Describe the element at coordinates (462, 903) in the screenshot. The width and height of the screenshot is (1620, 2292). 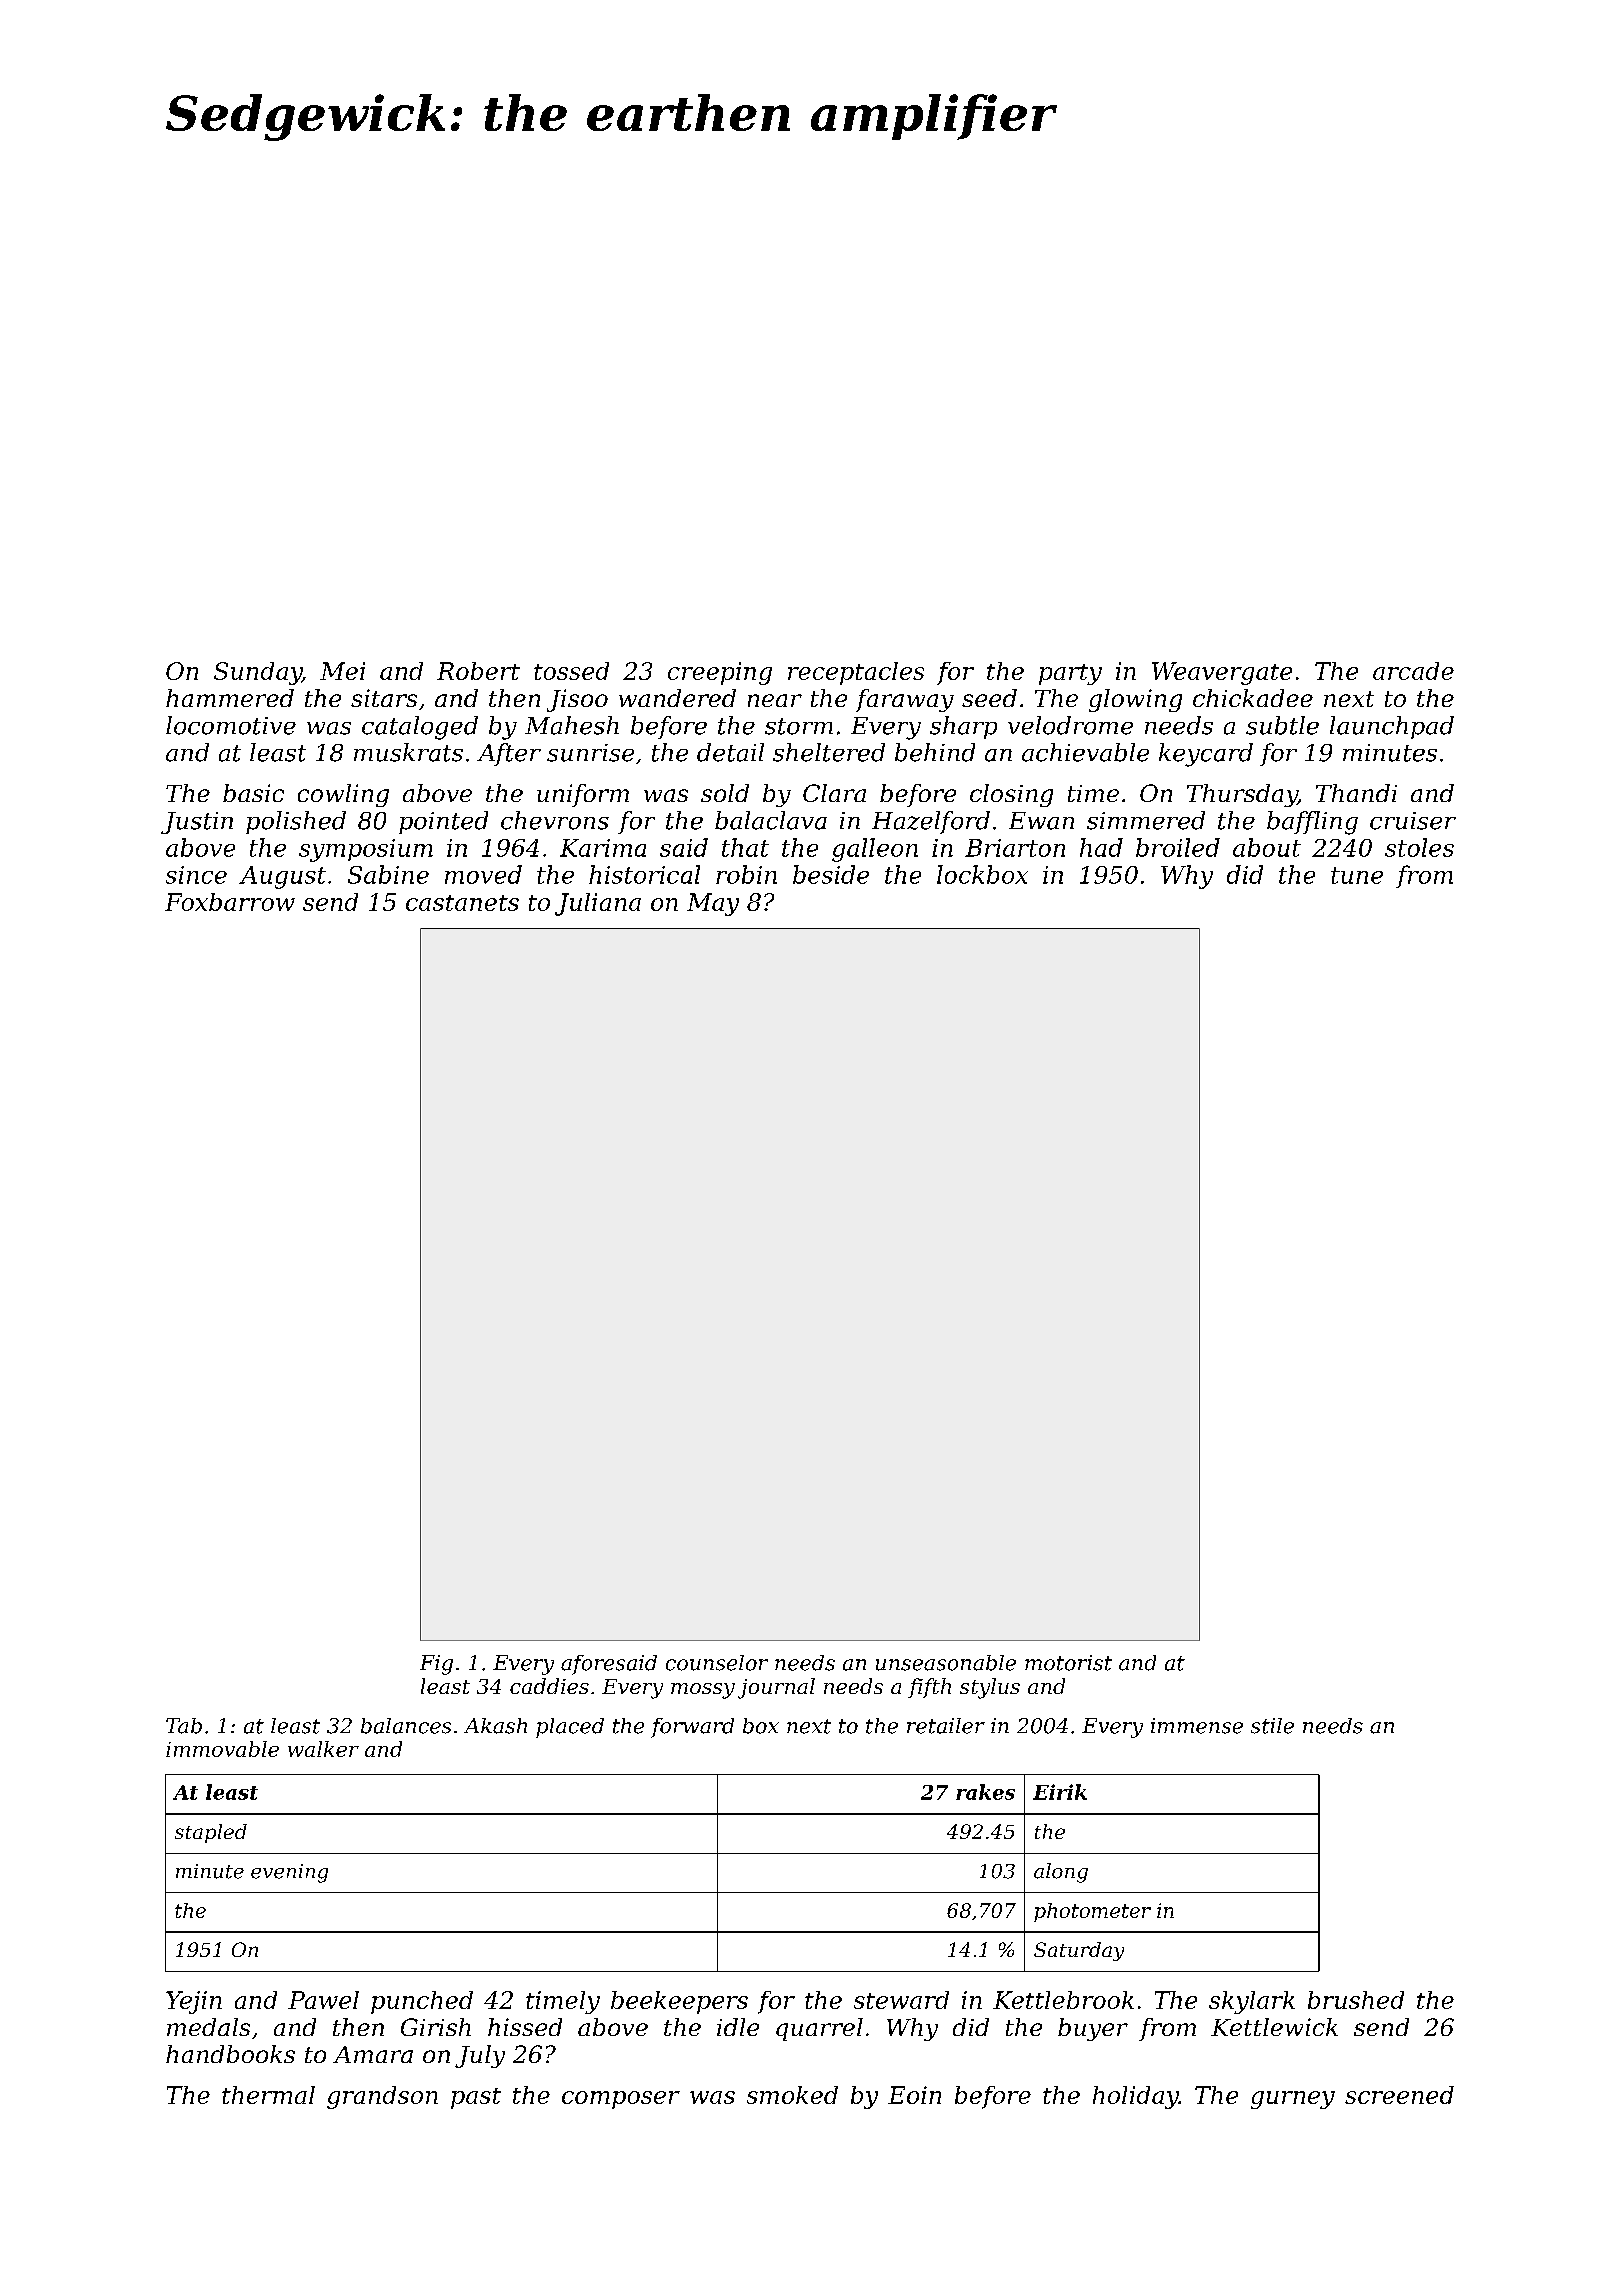
I see `castanets` at that location.
